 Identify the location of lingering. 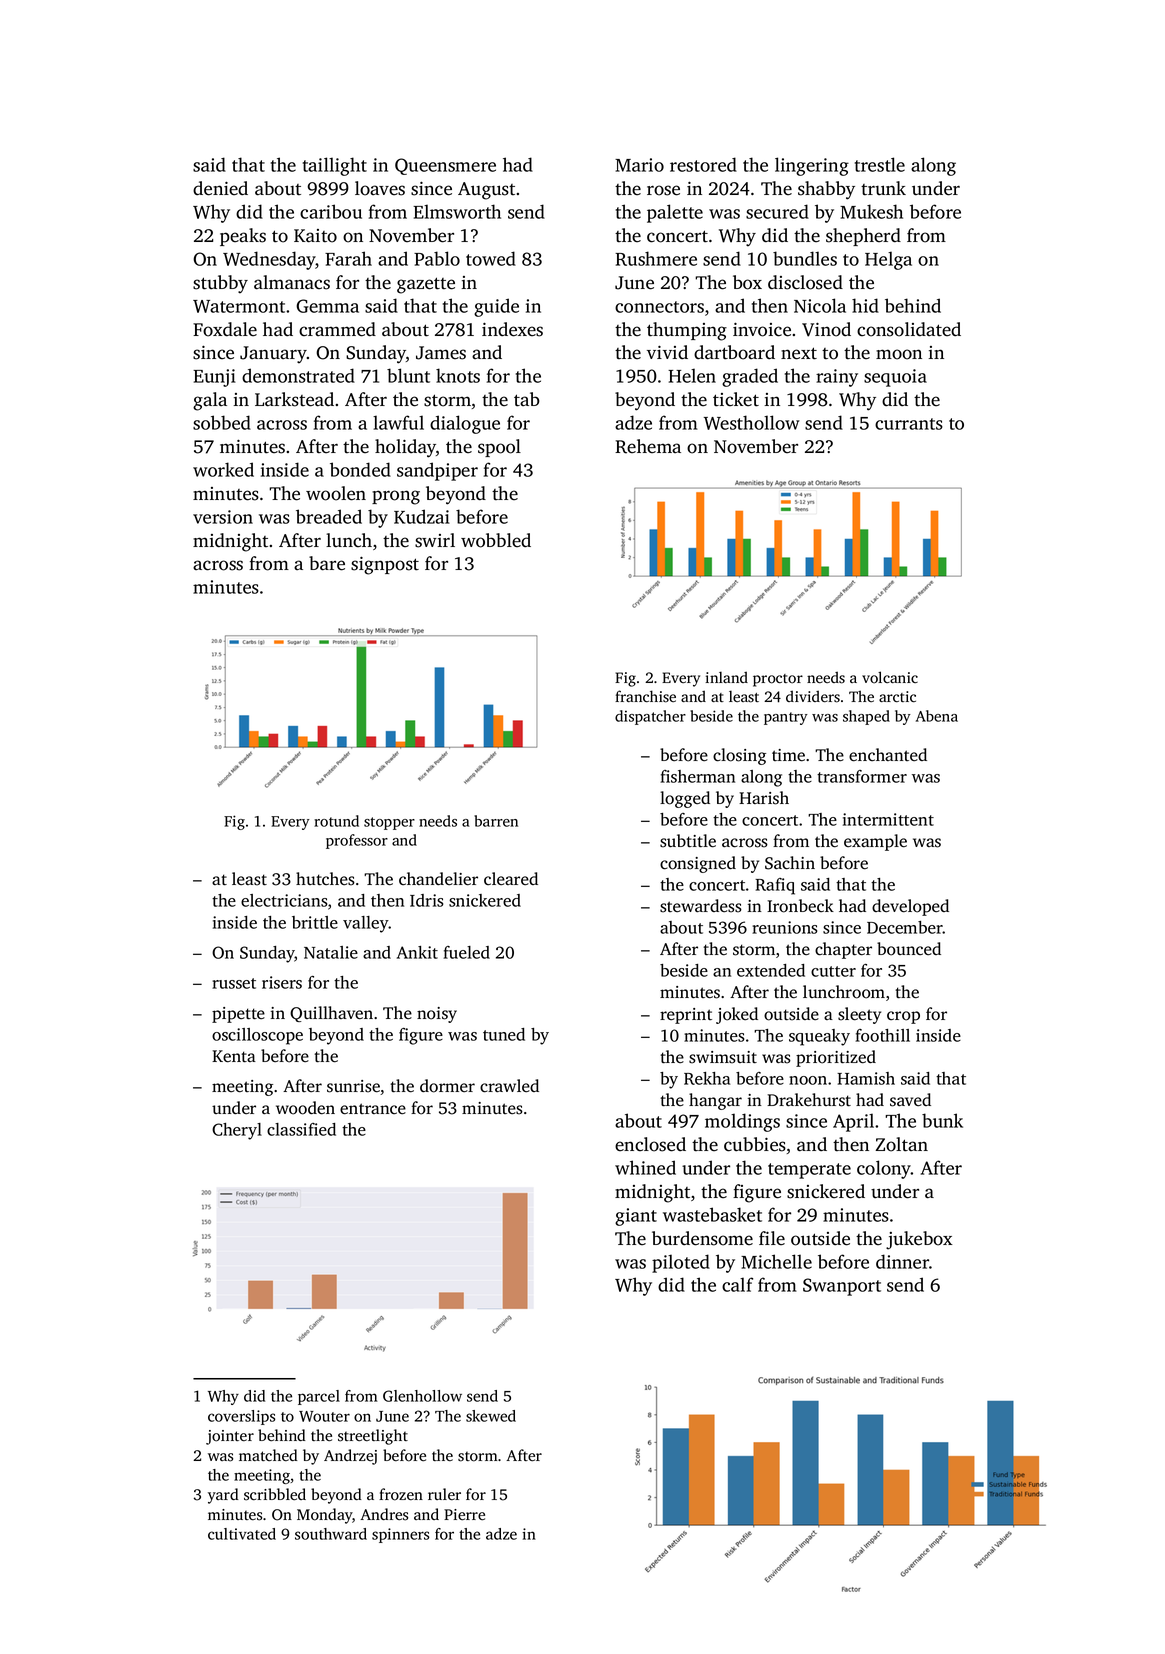
(812, 166).
